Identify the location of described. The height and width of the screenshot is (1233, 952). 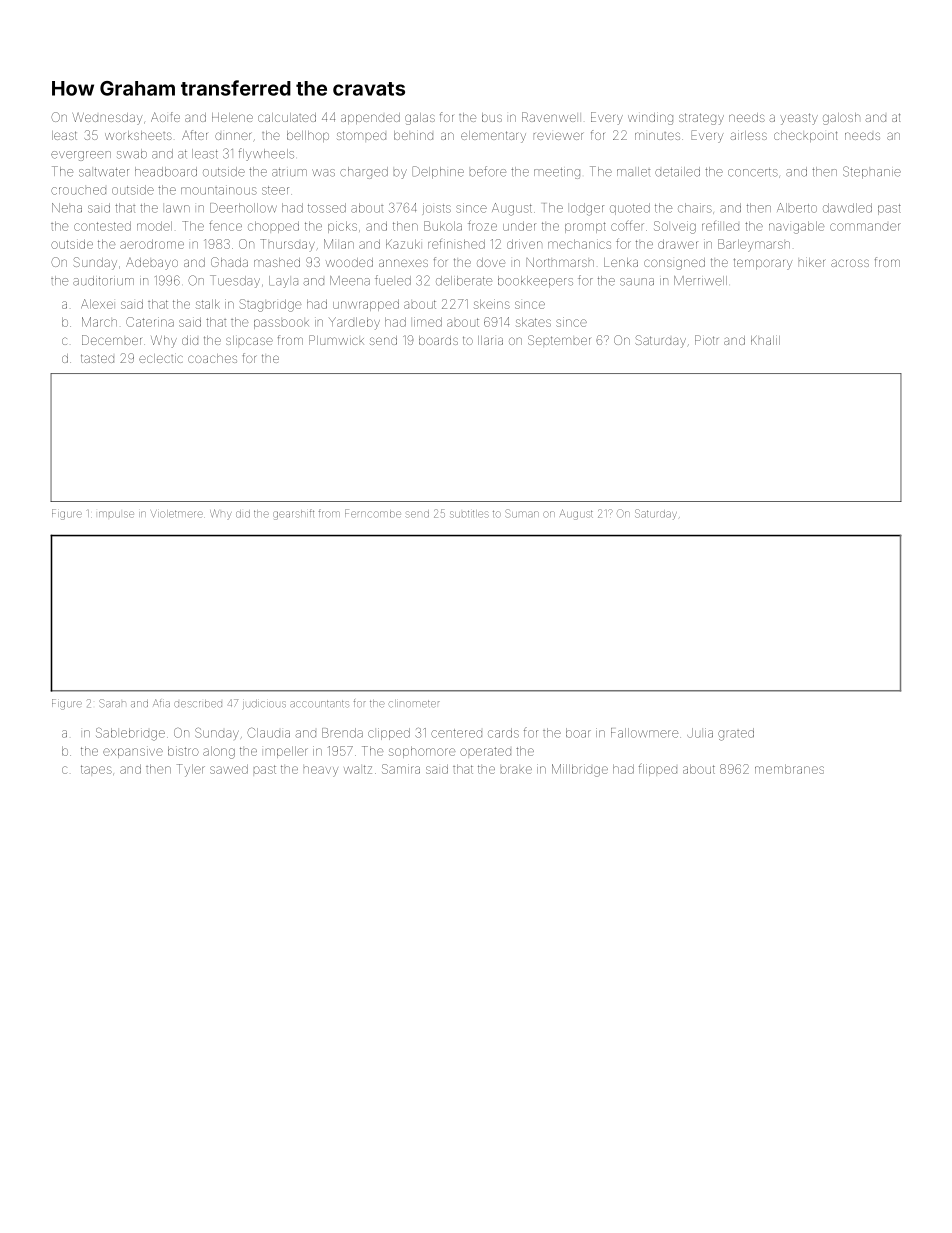
(198, 704).
